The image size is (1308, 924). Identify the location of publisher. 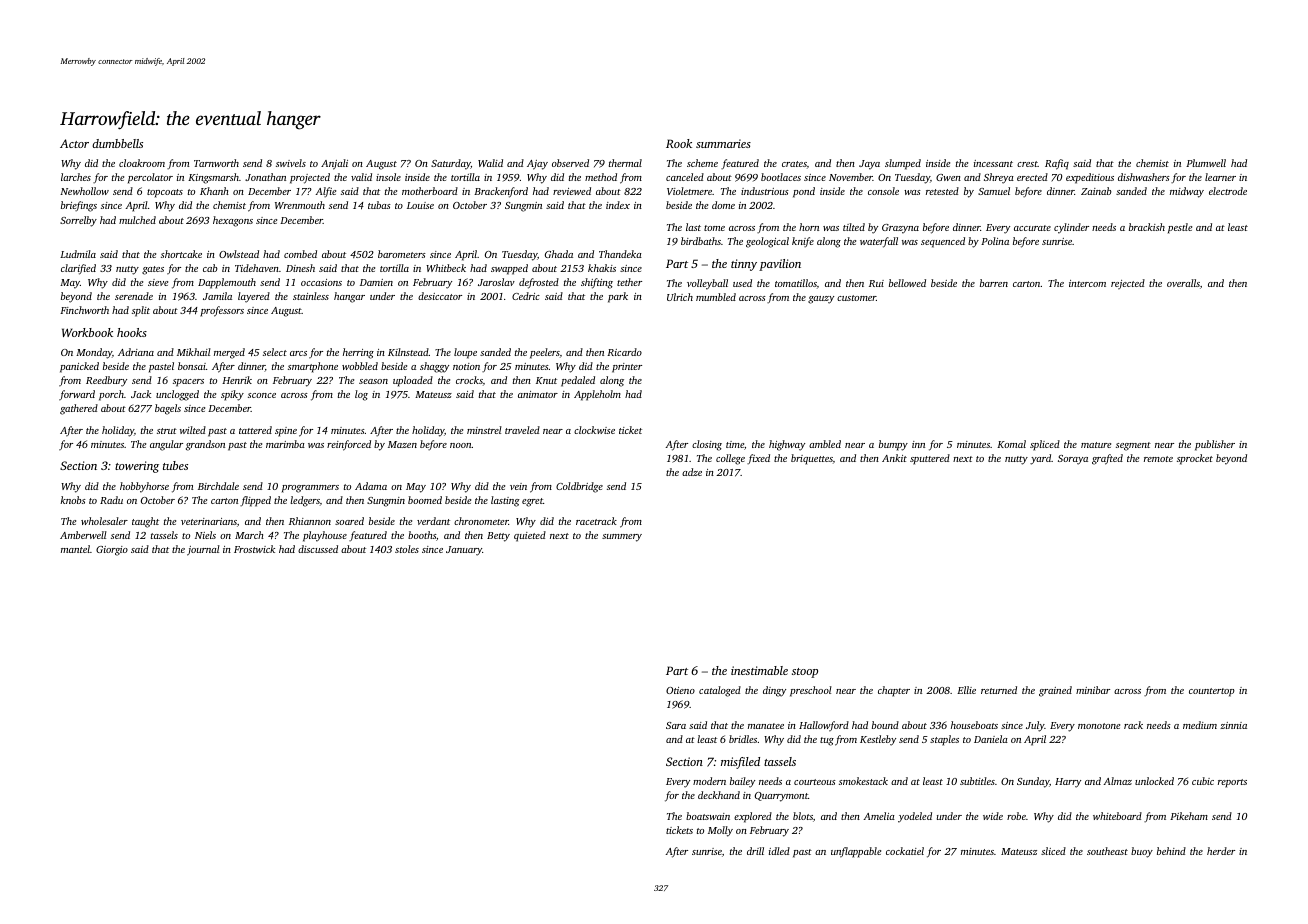
(1215, 445).
